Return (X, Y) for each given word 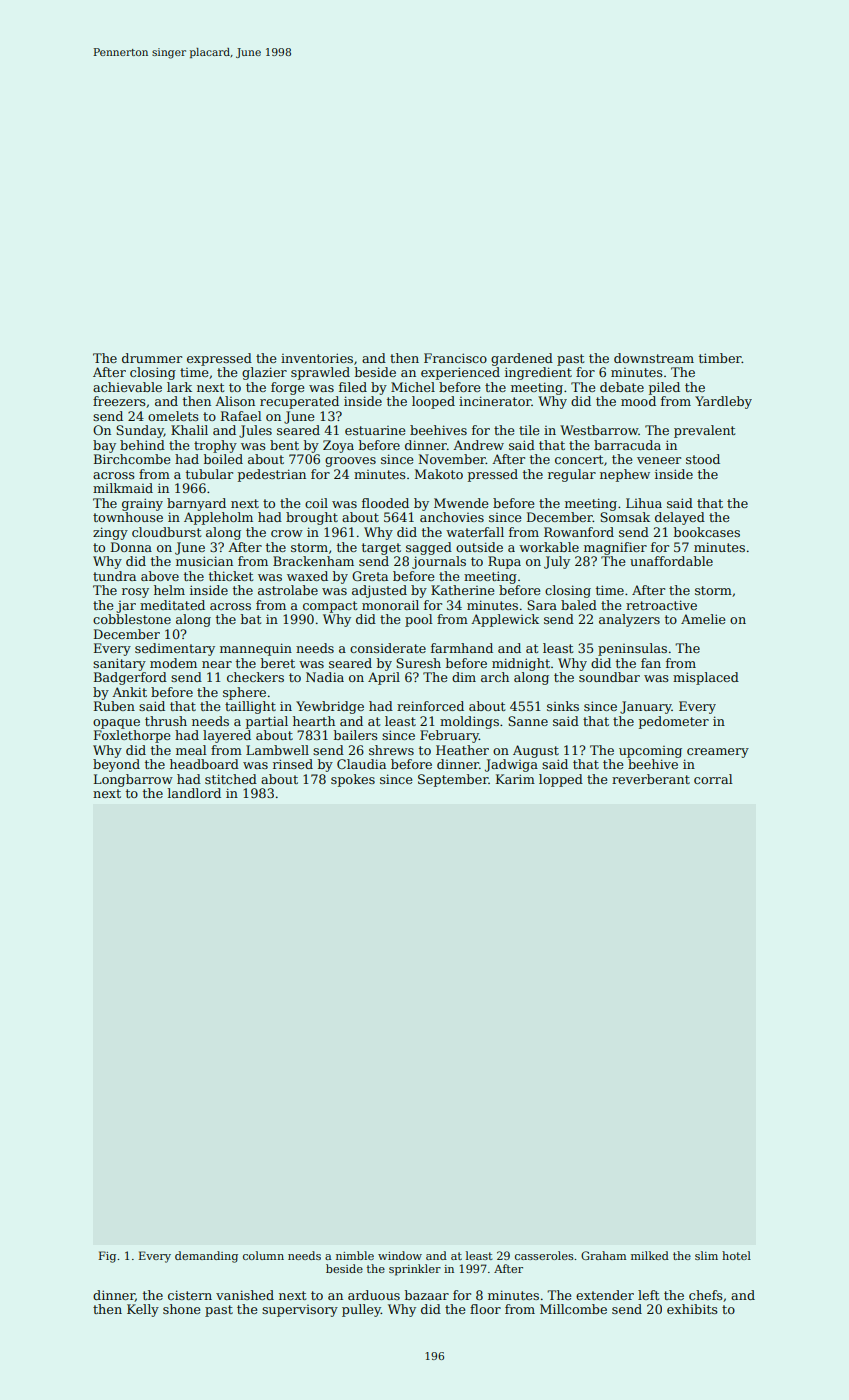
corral (713, 779)
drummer (152, 358)
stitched (231, 779)
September (453, 780)
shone (181, 1309)
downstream (654, 358)
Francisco (455, 358)
